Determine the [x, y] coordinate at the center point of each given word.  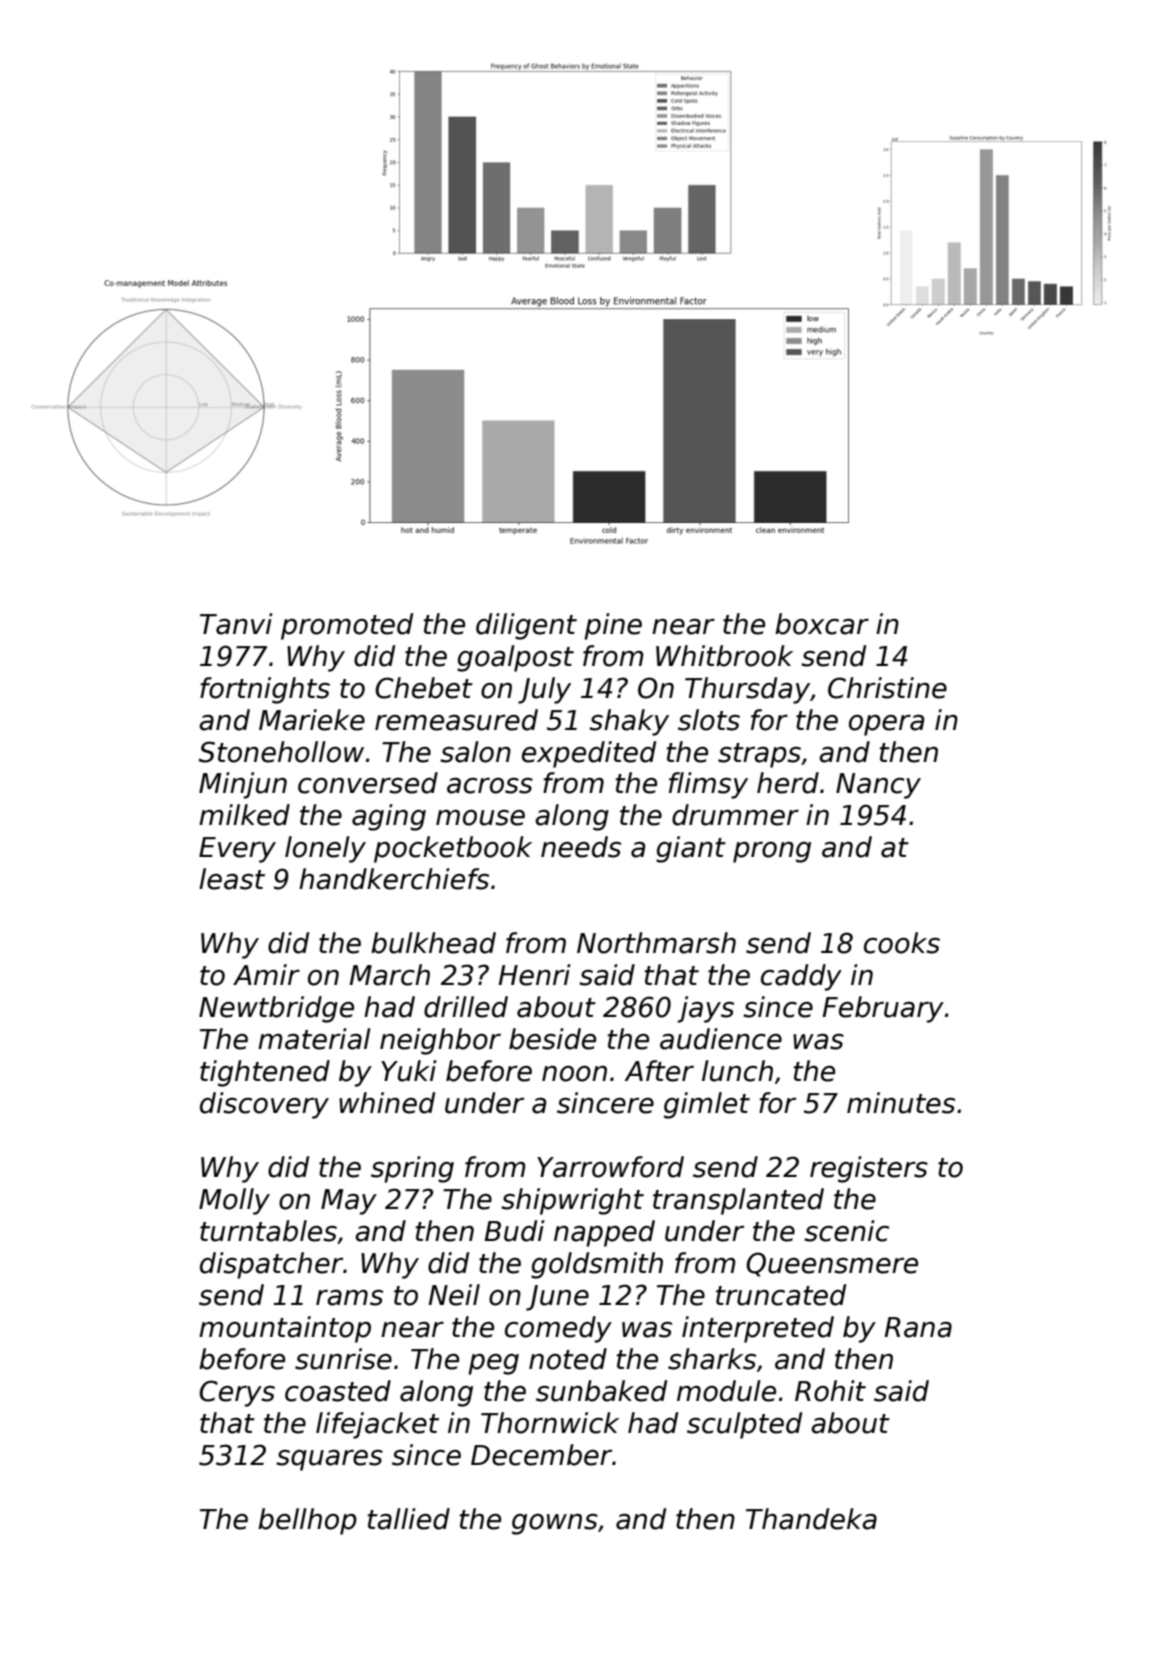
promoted [347, 626]
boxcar [822, 624]
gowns [555, 1524]
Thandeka [811, 1519]
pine [613, 626]
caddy [801, 977]
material [314, 1039]
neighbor [440, 1041]
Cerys [237, 1393]
